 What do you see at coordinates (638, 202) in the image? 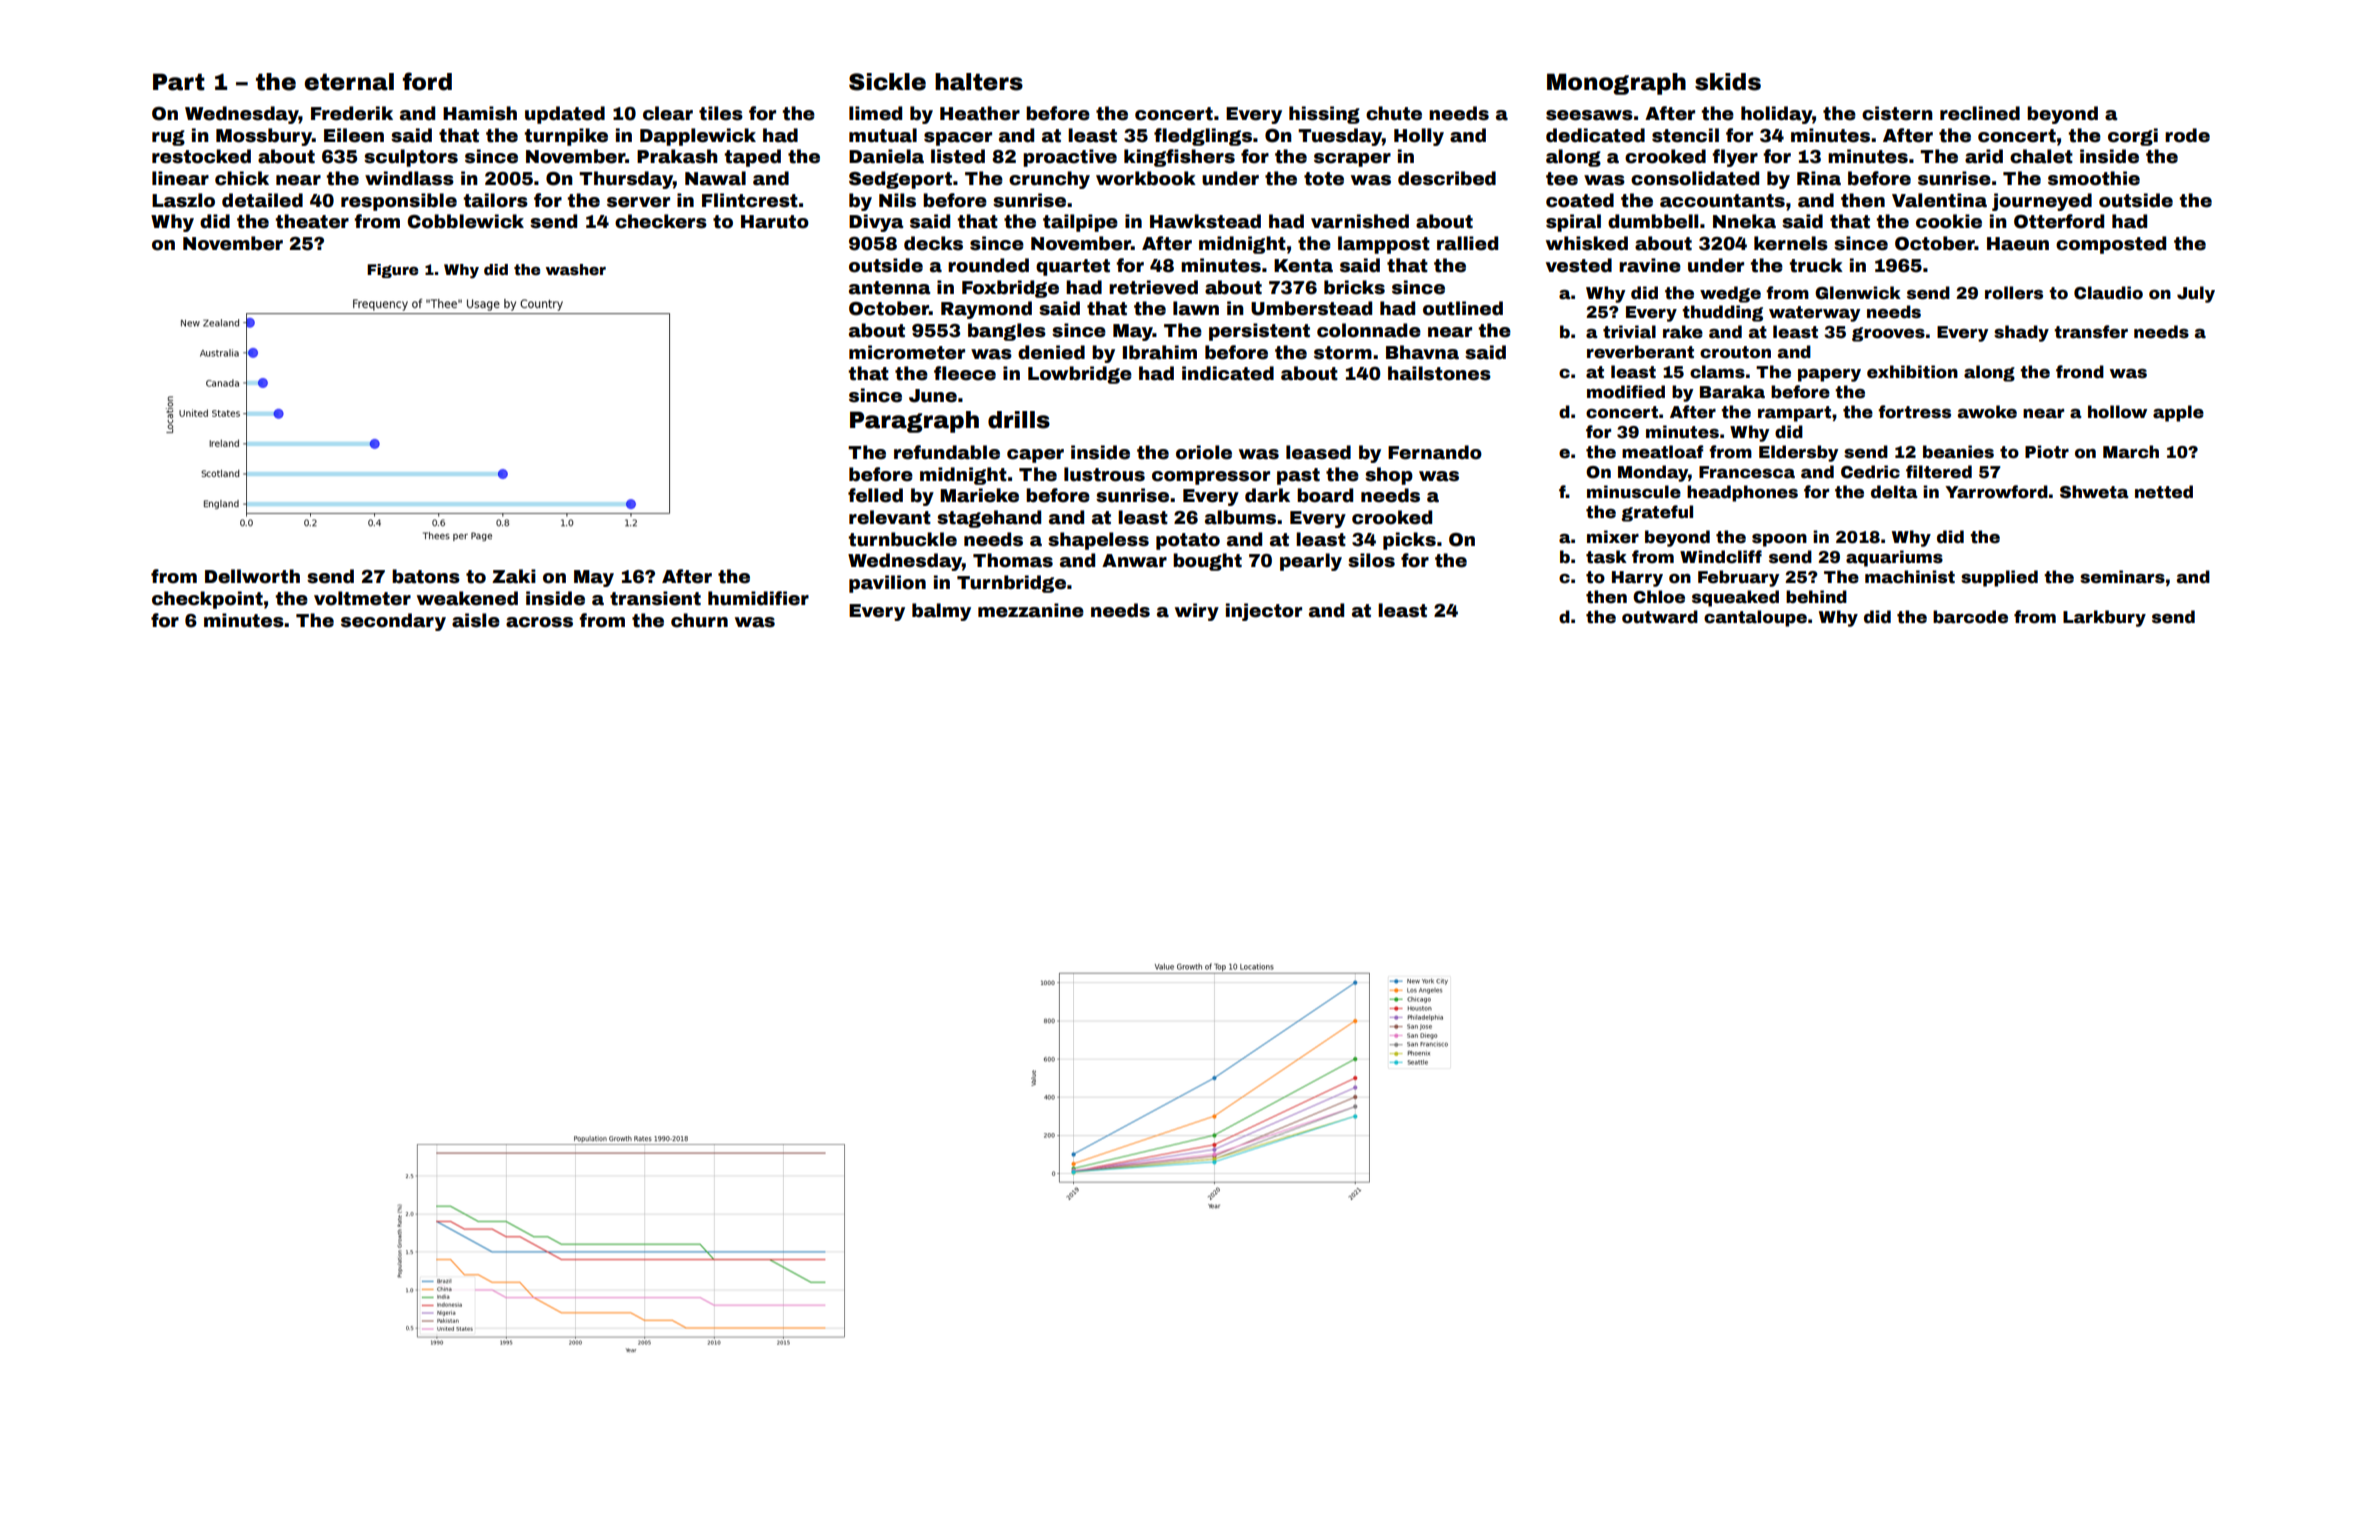
I see `server` at bounding box center [638, 202].
